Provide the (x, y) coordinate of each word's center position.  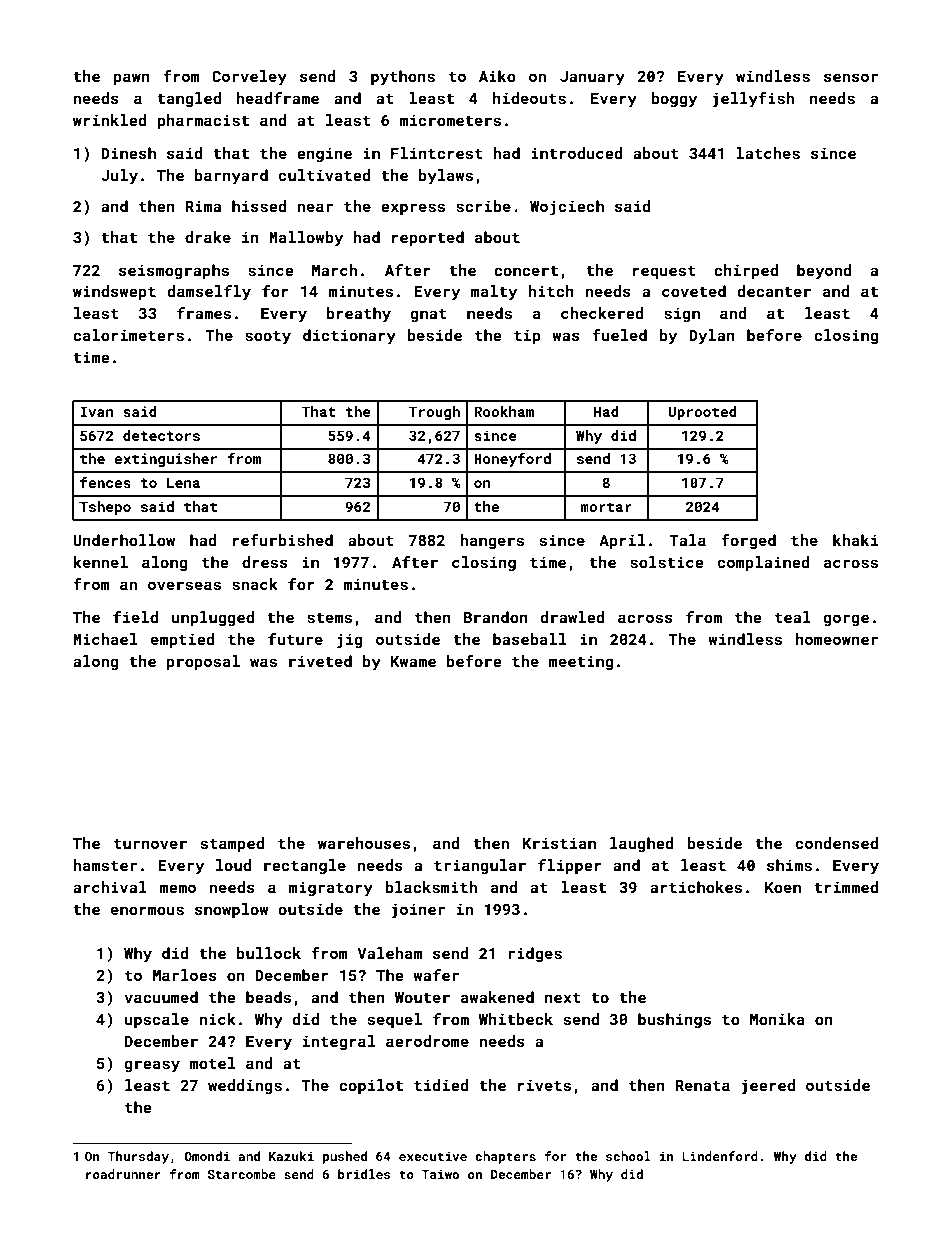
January (592, 78)
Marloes (185, 975)
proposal (203, 662)
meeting (581, 662)
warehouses (364, 843)
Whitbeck (516, 1019)
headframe (277, 98)
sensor (851, 77)
